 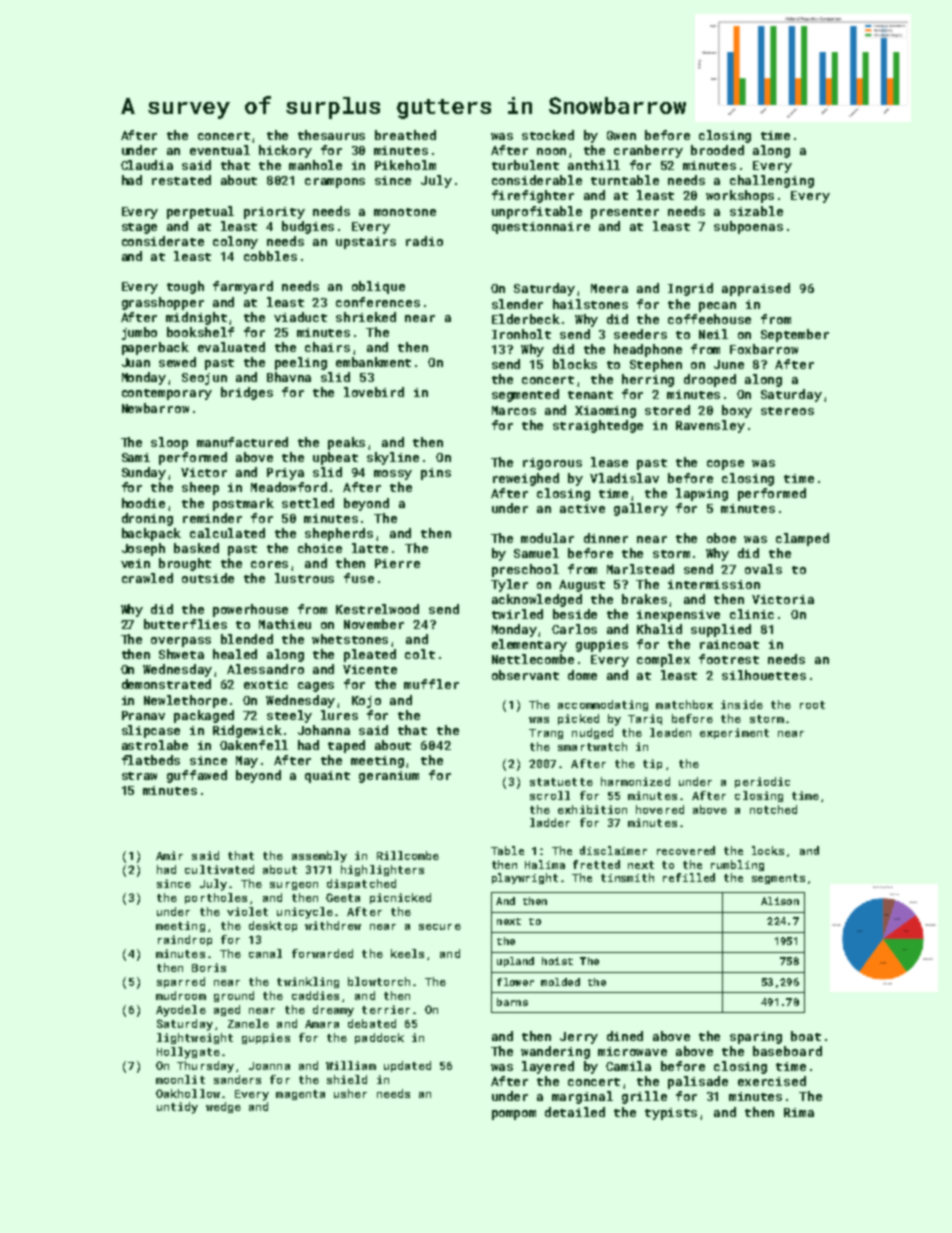 I want to click on pompom, so click(x=514, y=1115).
